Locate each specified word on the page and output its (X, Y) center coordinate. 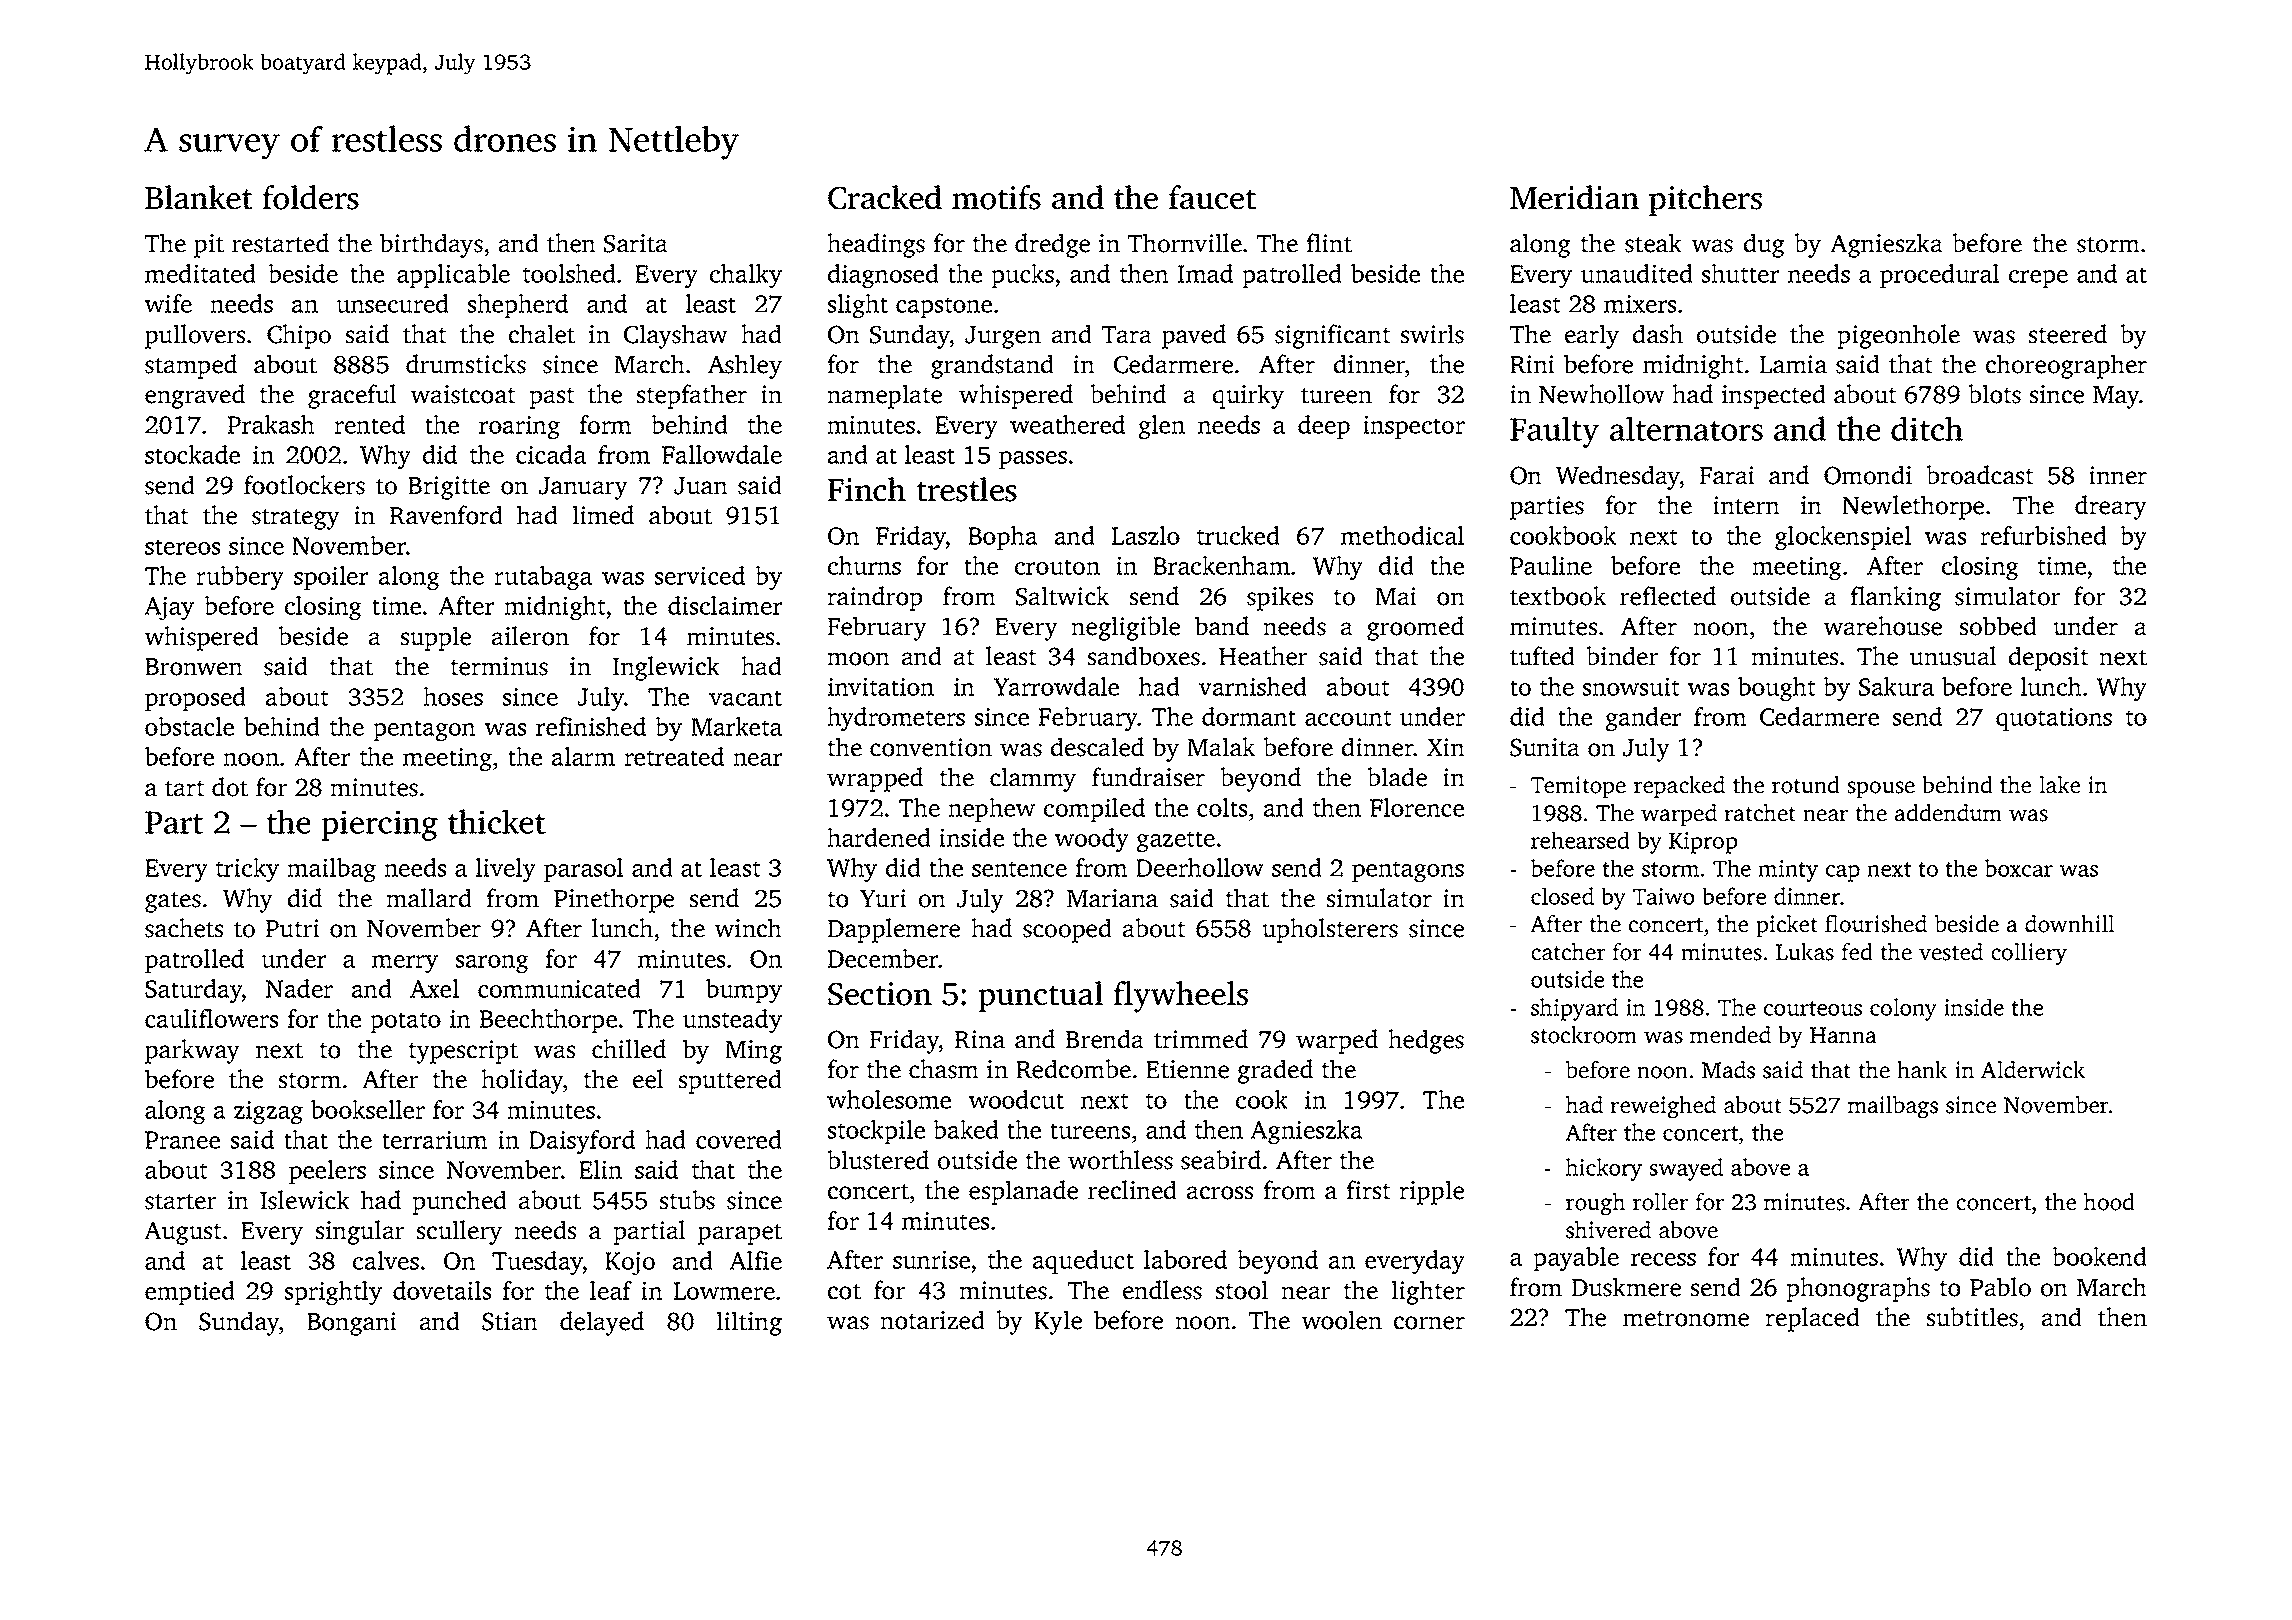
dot (230, 787)
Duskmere (1626, 1287)
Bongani (352, 1324)
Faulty (1554, 432)
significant (1333, 336)
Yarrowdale (1056, 686)
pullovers (195, 336)
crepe (2038, 279)
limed (603, 515)
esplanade (1023, 1192)
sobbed (1998, 626)
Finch (867, 489)
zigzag (268, 1112)
